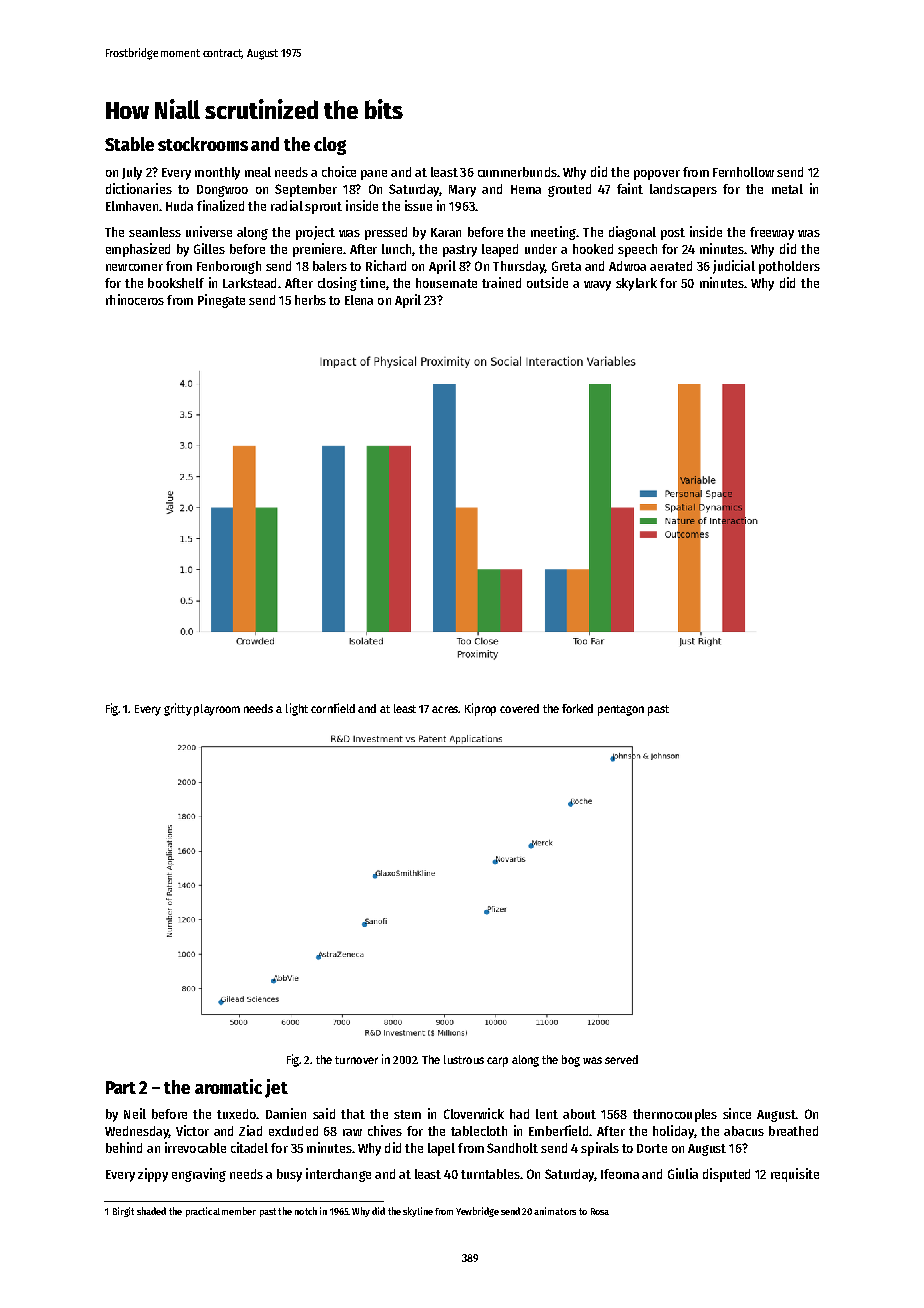 The image size is (924, 1308). Describe the element at coordinates (217, 710) in the page. I see `playroom` at that location.
